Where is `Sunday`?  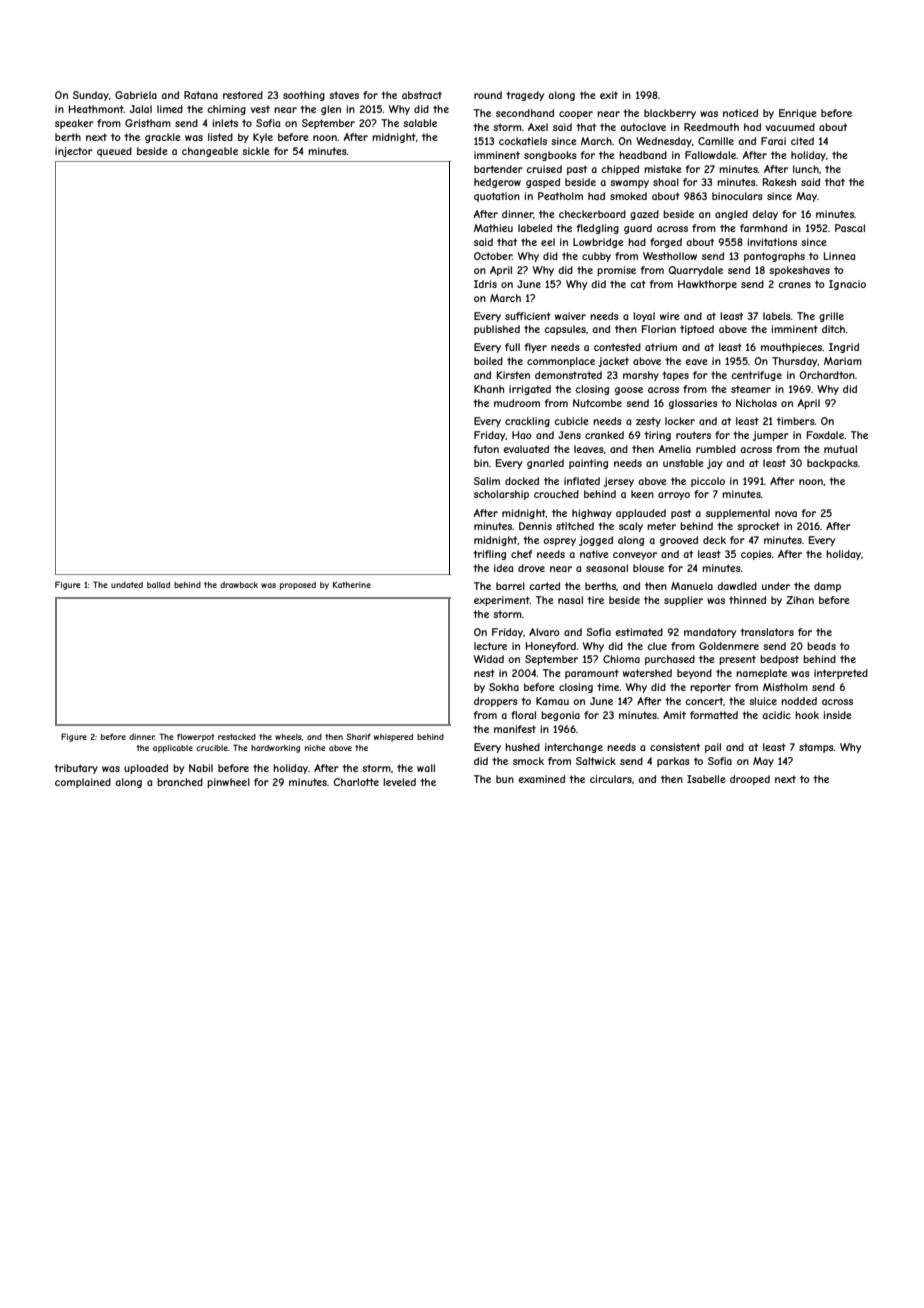
Sunday is located at coordinates (91, 96).
